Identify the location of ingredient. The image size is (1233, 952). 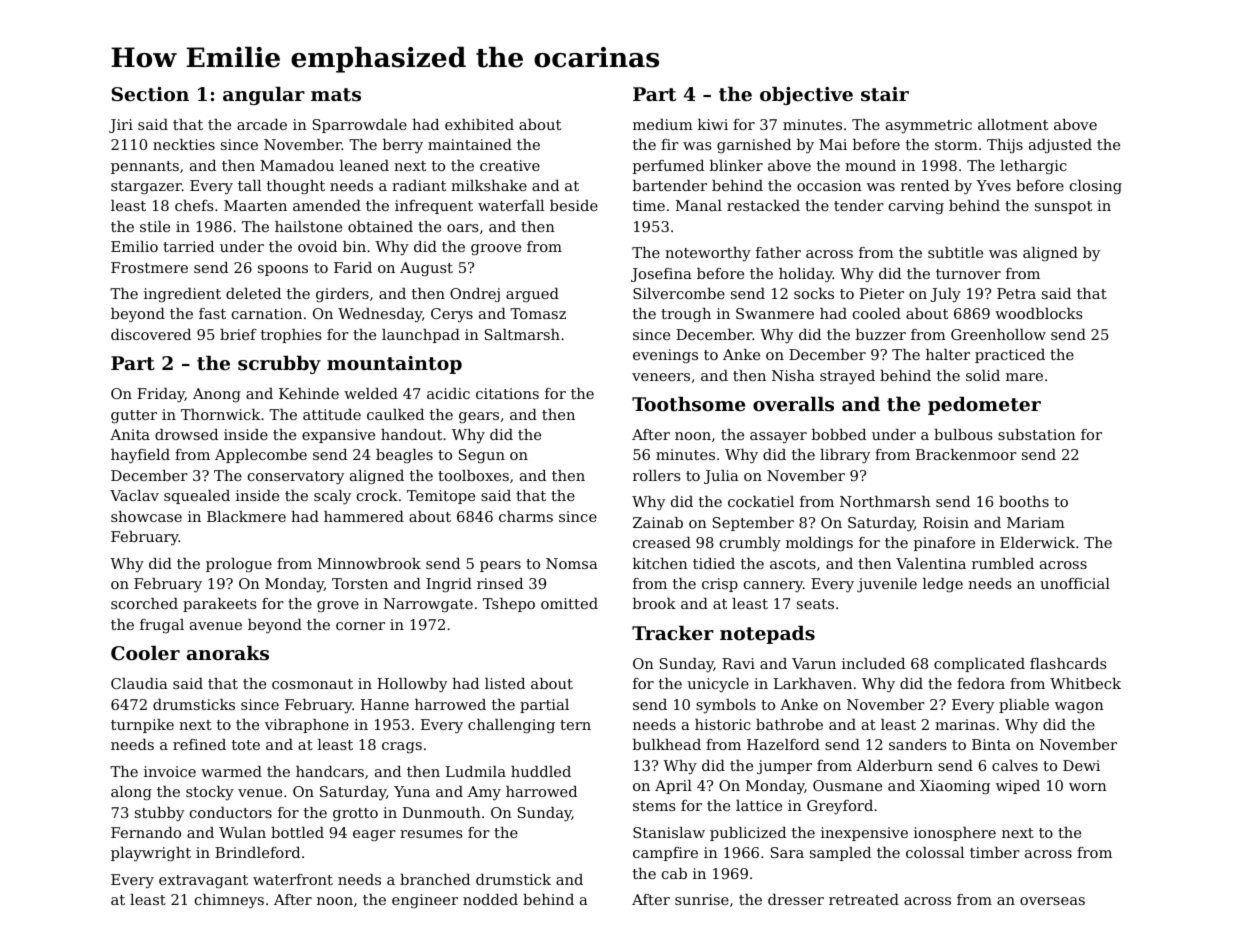
(182, 295).
